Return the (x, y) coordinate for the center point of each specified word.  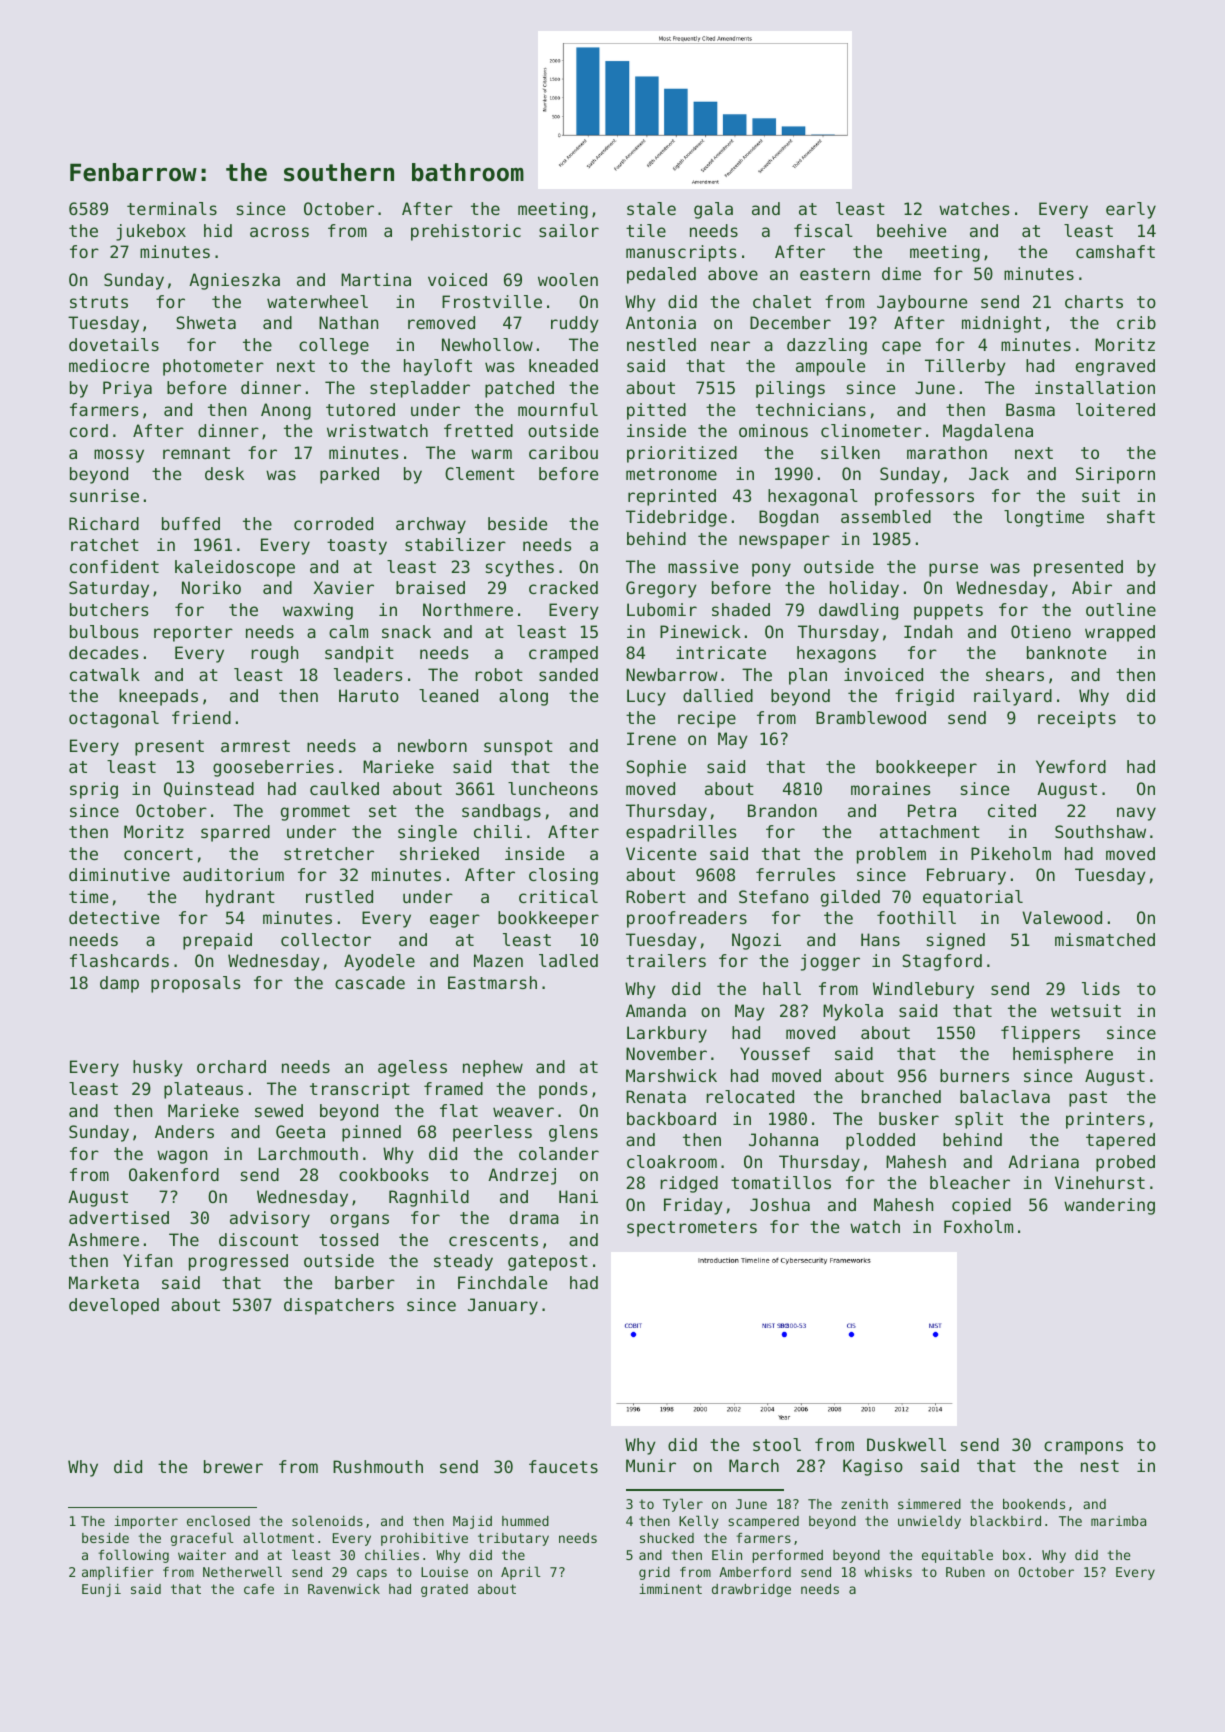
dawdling (858, 611)
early (1131, 210)
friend (201, 717)
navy (1136, 814)
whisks (888, 1572)
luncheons (553, 788)
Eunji (101, 1590)
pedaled (661, 275)
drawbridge (751, 1590)
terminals (172, 208)
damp (119, 984)
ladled (568, 960)
